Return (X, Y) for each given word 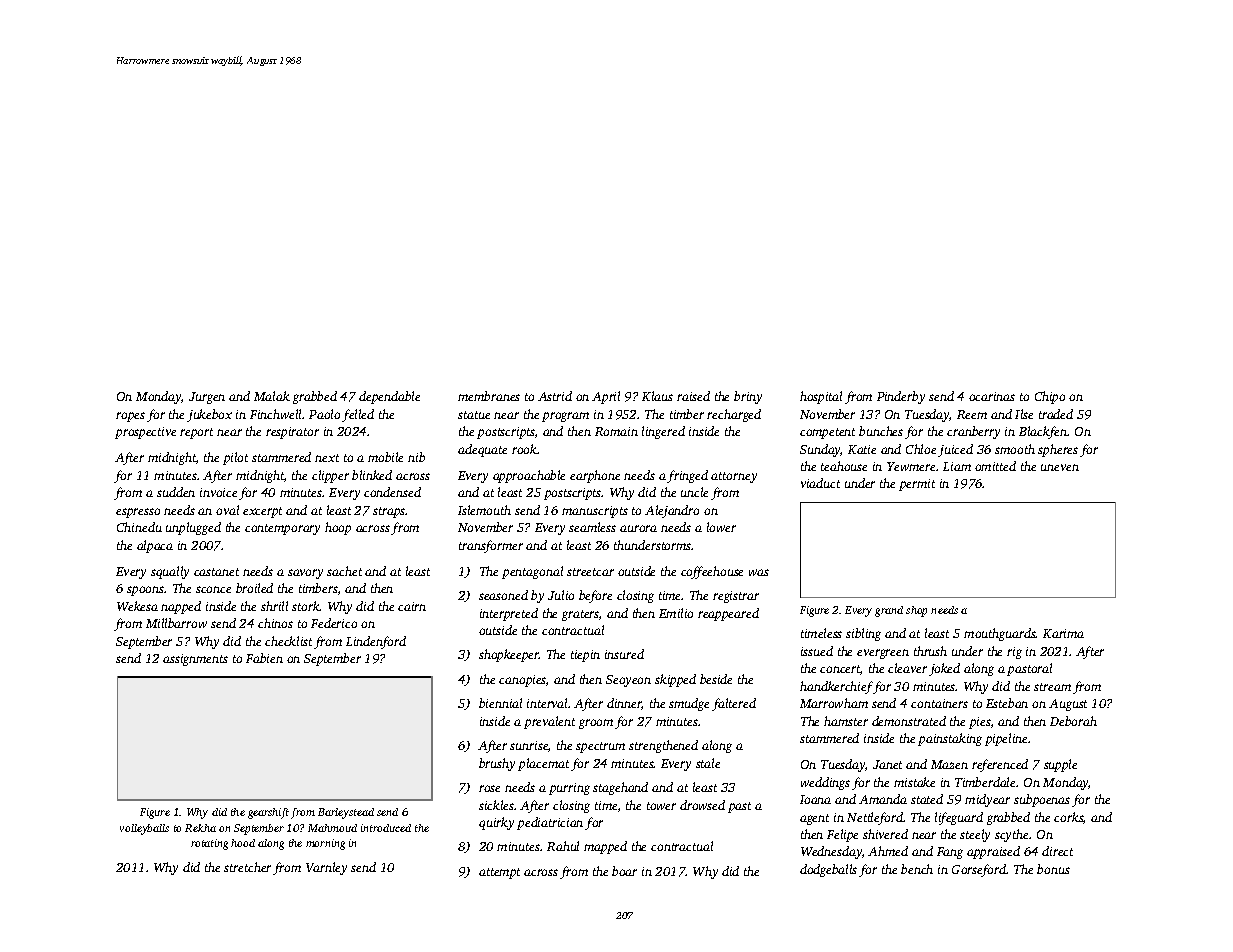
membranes (489, 396)
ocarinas (992, 396)
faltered (734, 704)
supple (1060, 765)
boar (624, 871)
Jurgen (207, 398)
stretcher (247, 867)
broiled (254, 588)
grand (889, 611)
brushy (497, 764)
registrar (736, 597)
